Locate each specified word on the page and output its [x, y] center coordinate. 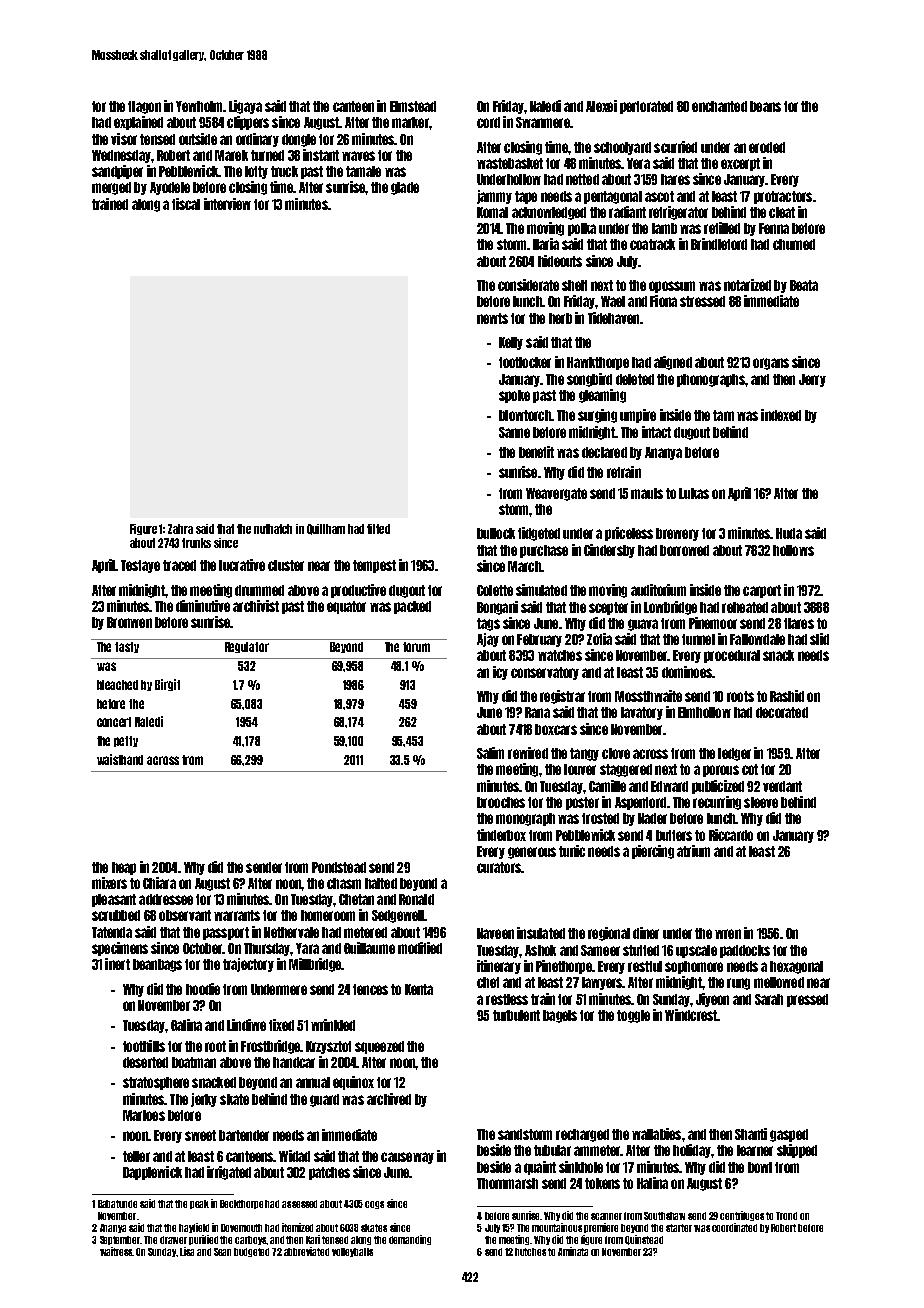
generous [532, 853]
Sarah [769, 999]
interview [227, 204]
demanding [410, 1240]
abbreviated [306, 1251]
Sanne [514, 432]
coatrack [652, 244]
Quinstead [644, 1240]
